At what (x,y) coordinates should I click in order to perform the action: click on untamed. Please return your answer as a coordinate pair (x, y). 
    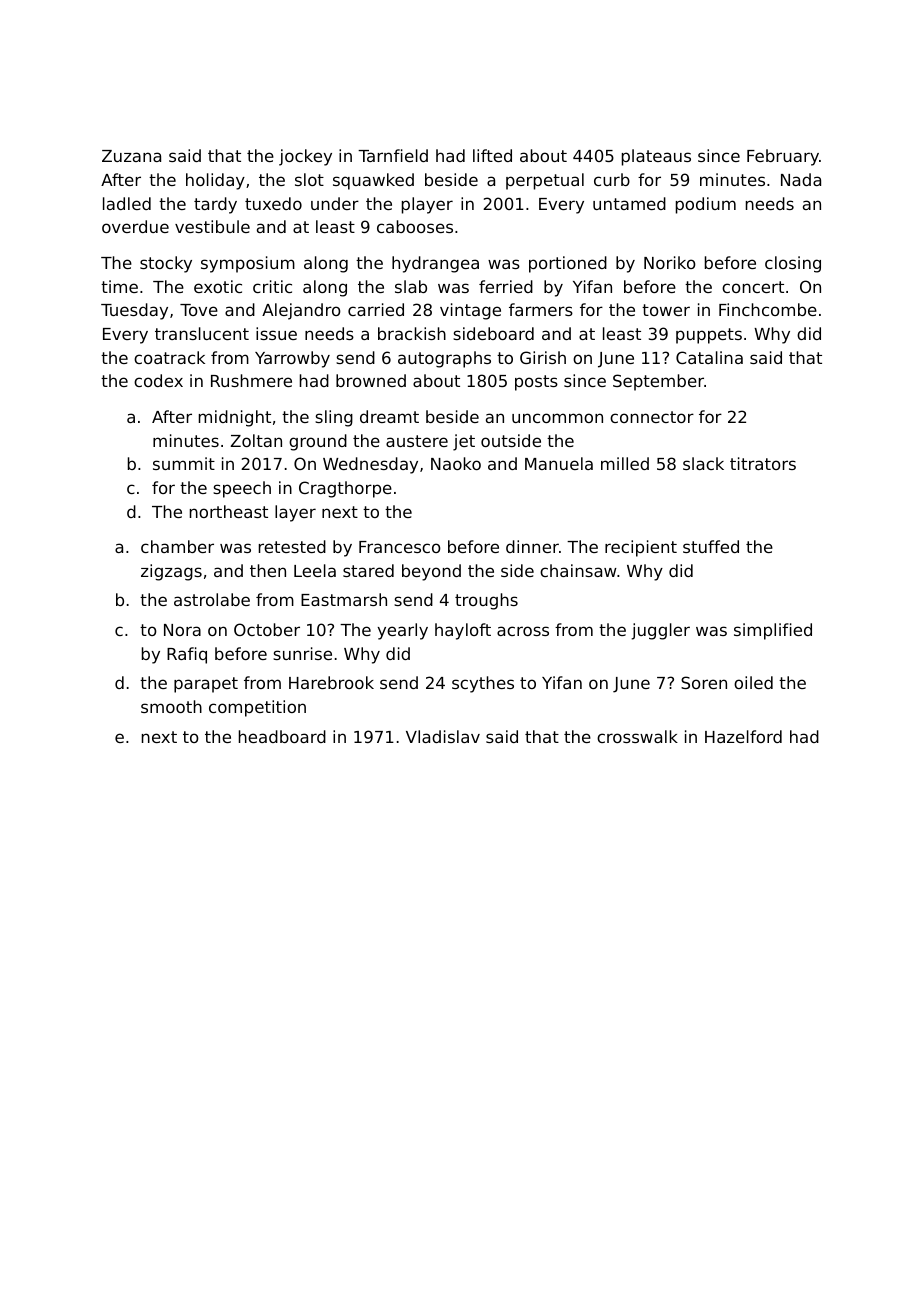
    Looking at the image, I should click on (629, 203).
